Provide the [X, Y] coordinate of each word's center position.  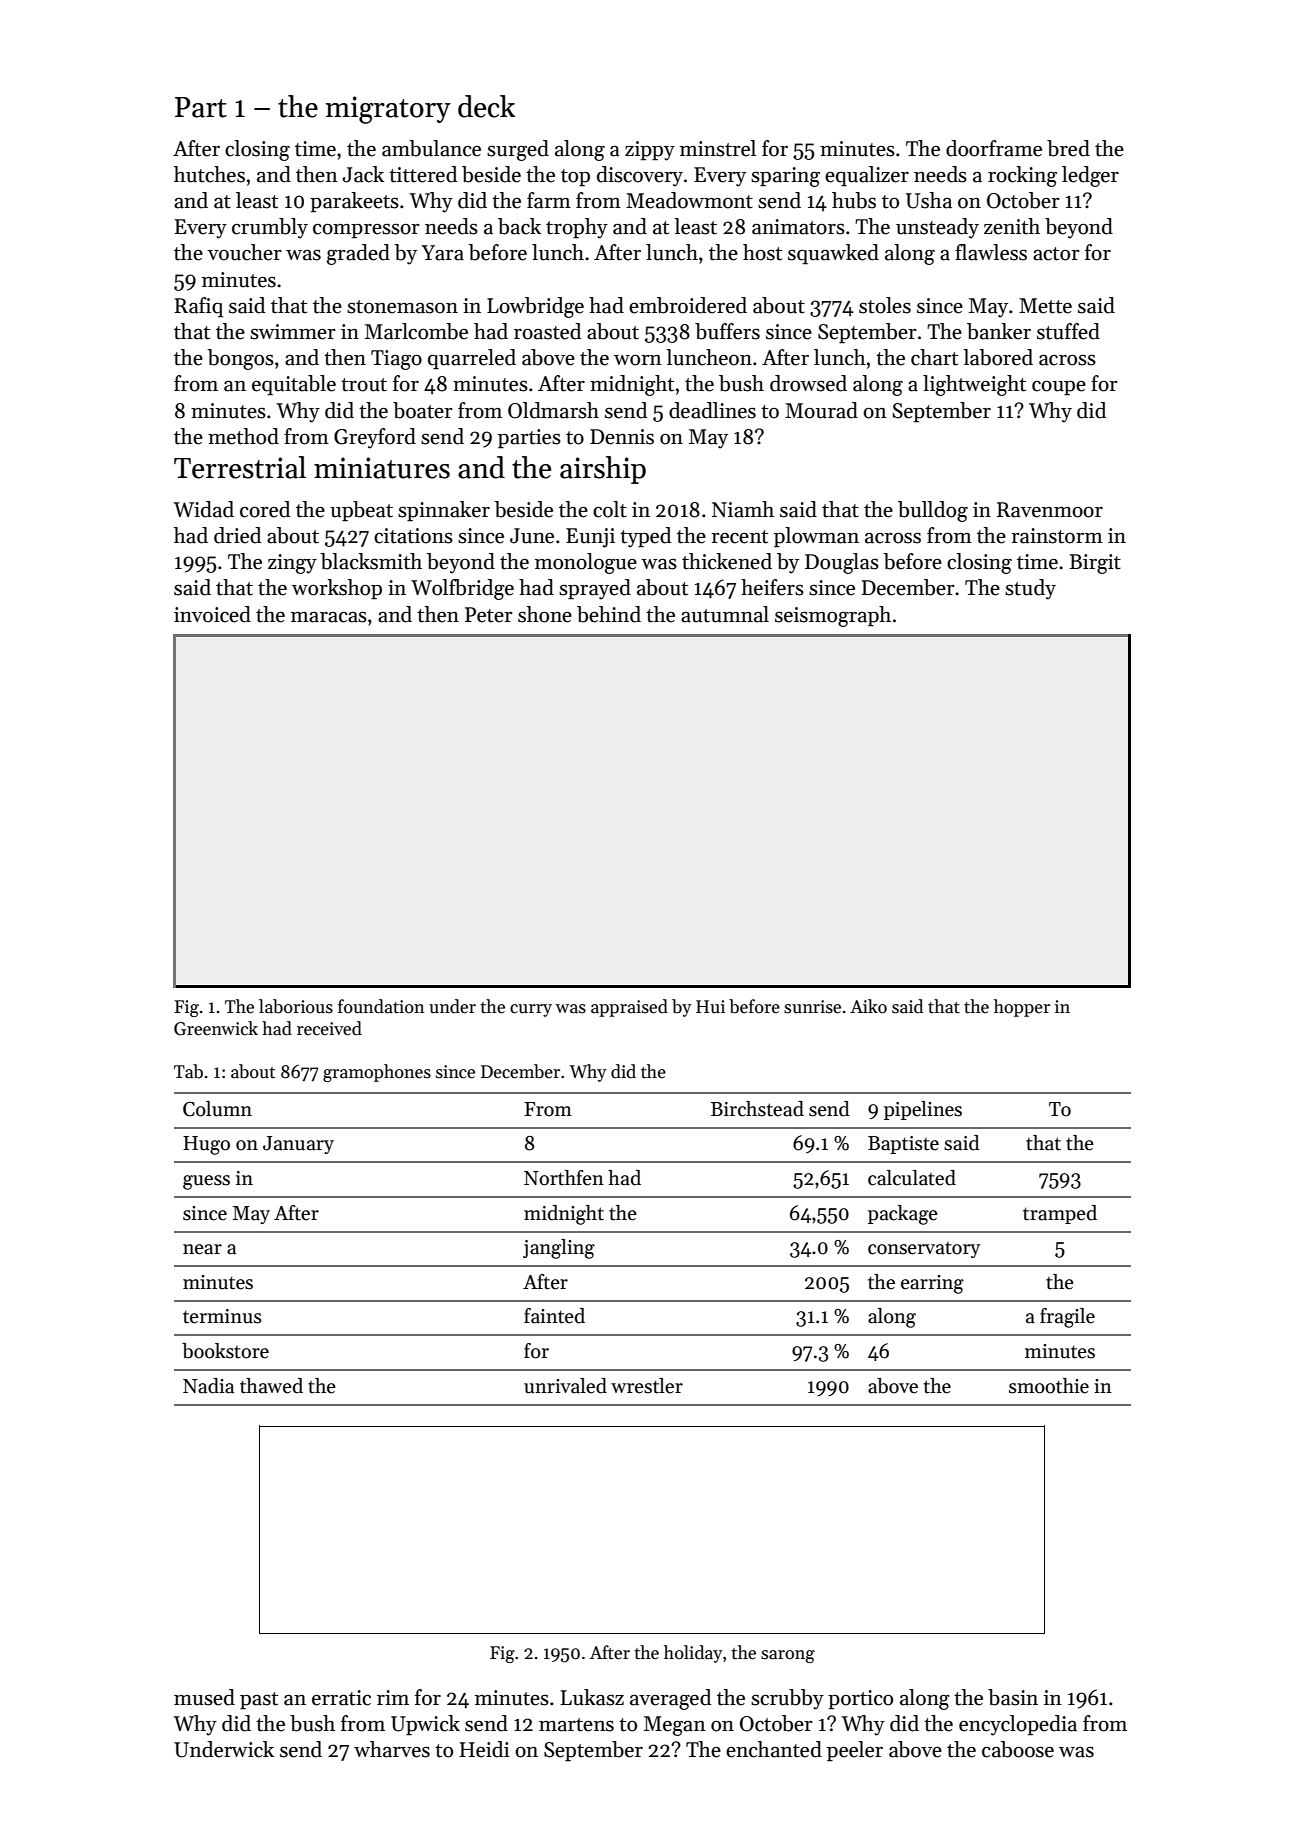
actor [1056, 254]
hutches [209, 174]
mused [204, 1697]
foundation [381, 1006]
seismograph [833, 616]
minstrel [718, 148]
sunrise [812, 1007]
